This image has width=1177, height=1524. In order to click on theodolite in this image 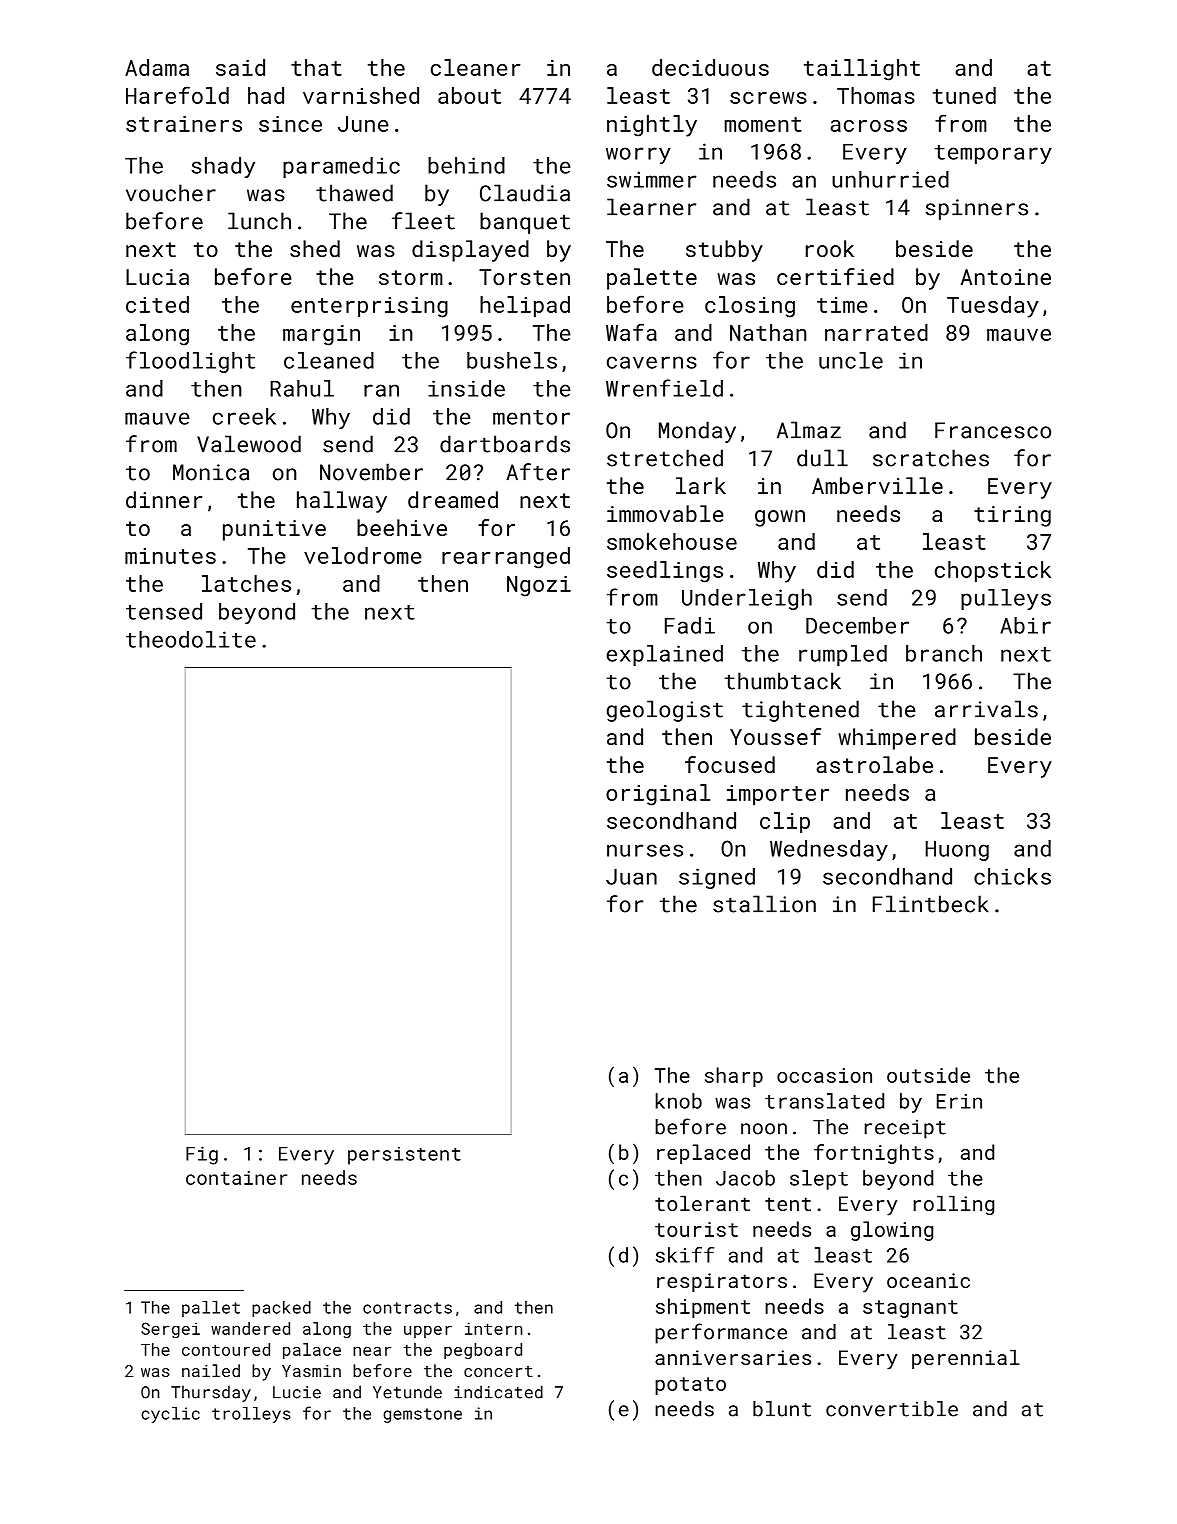, I will do `click(191, 639)`.
